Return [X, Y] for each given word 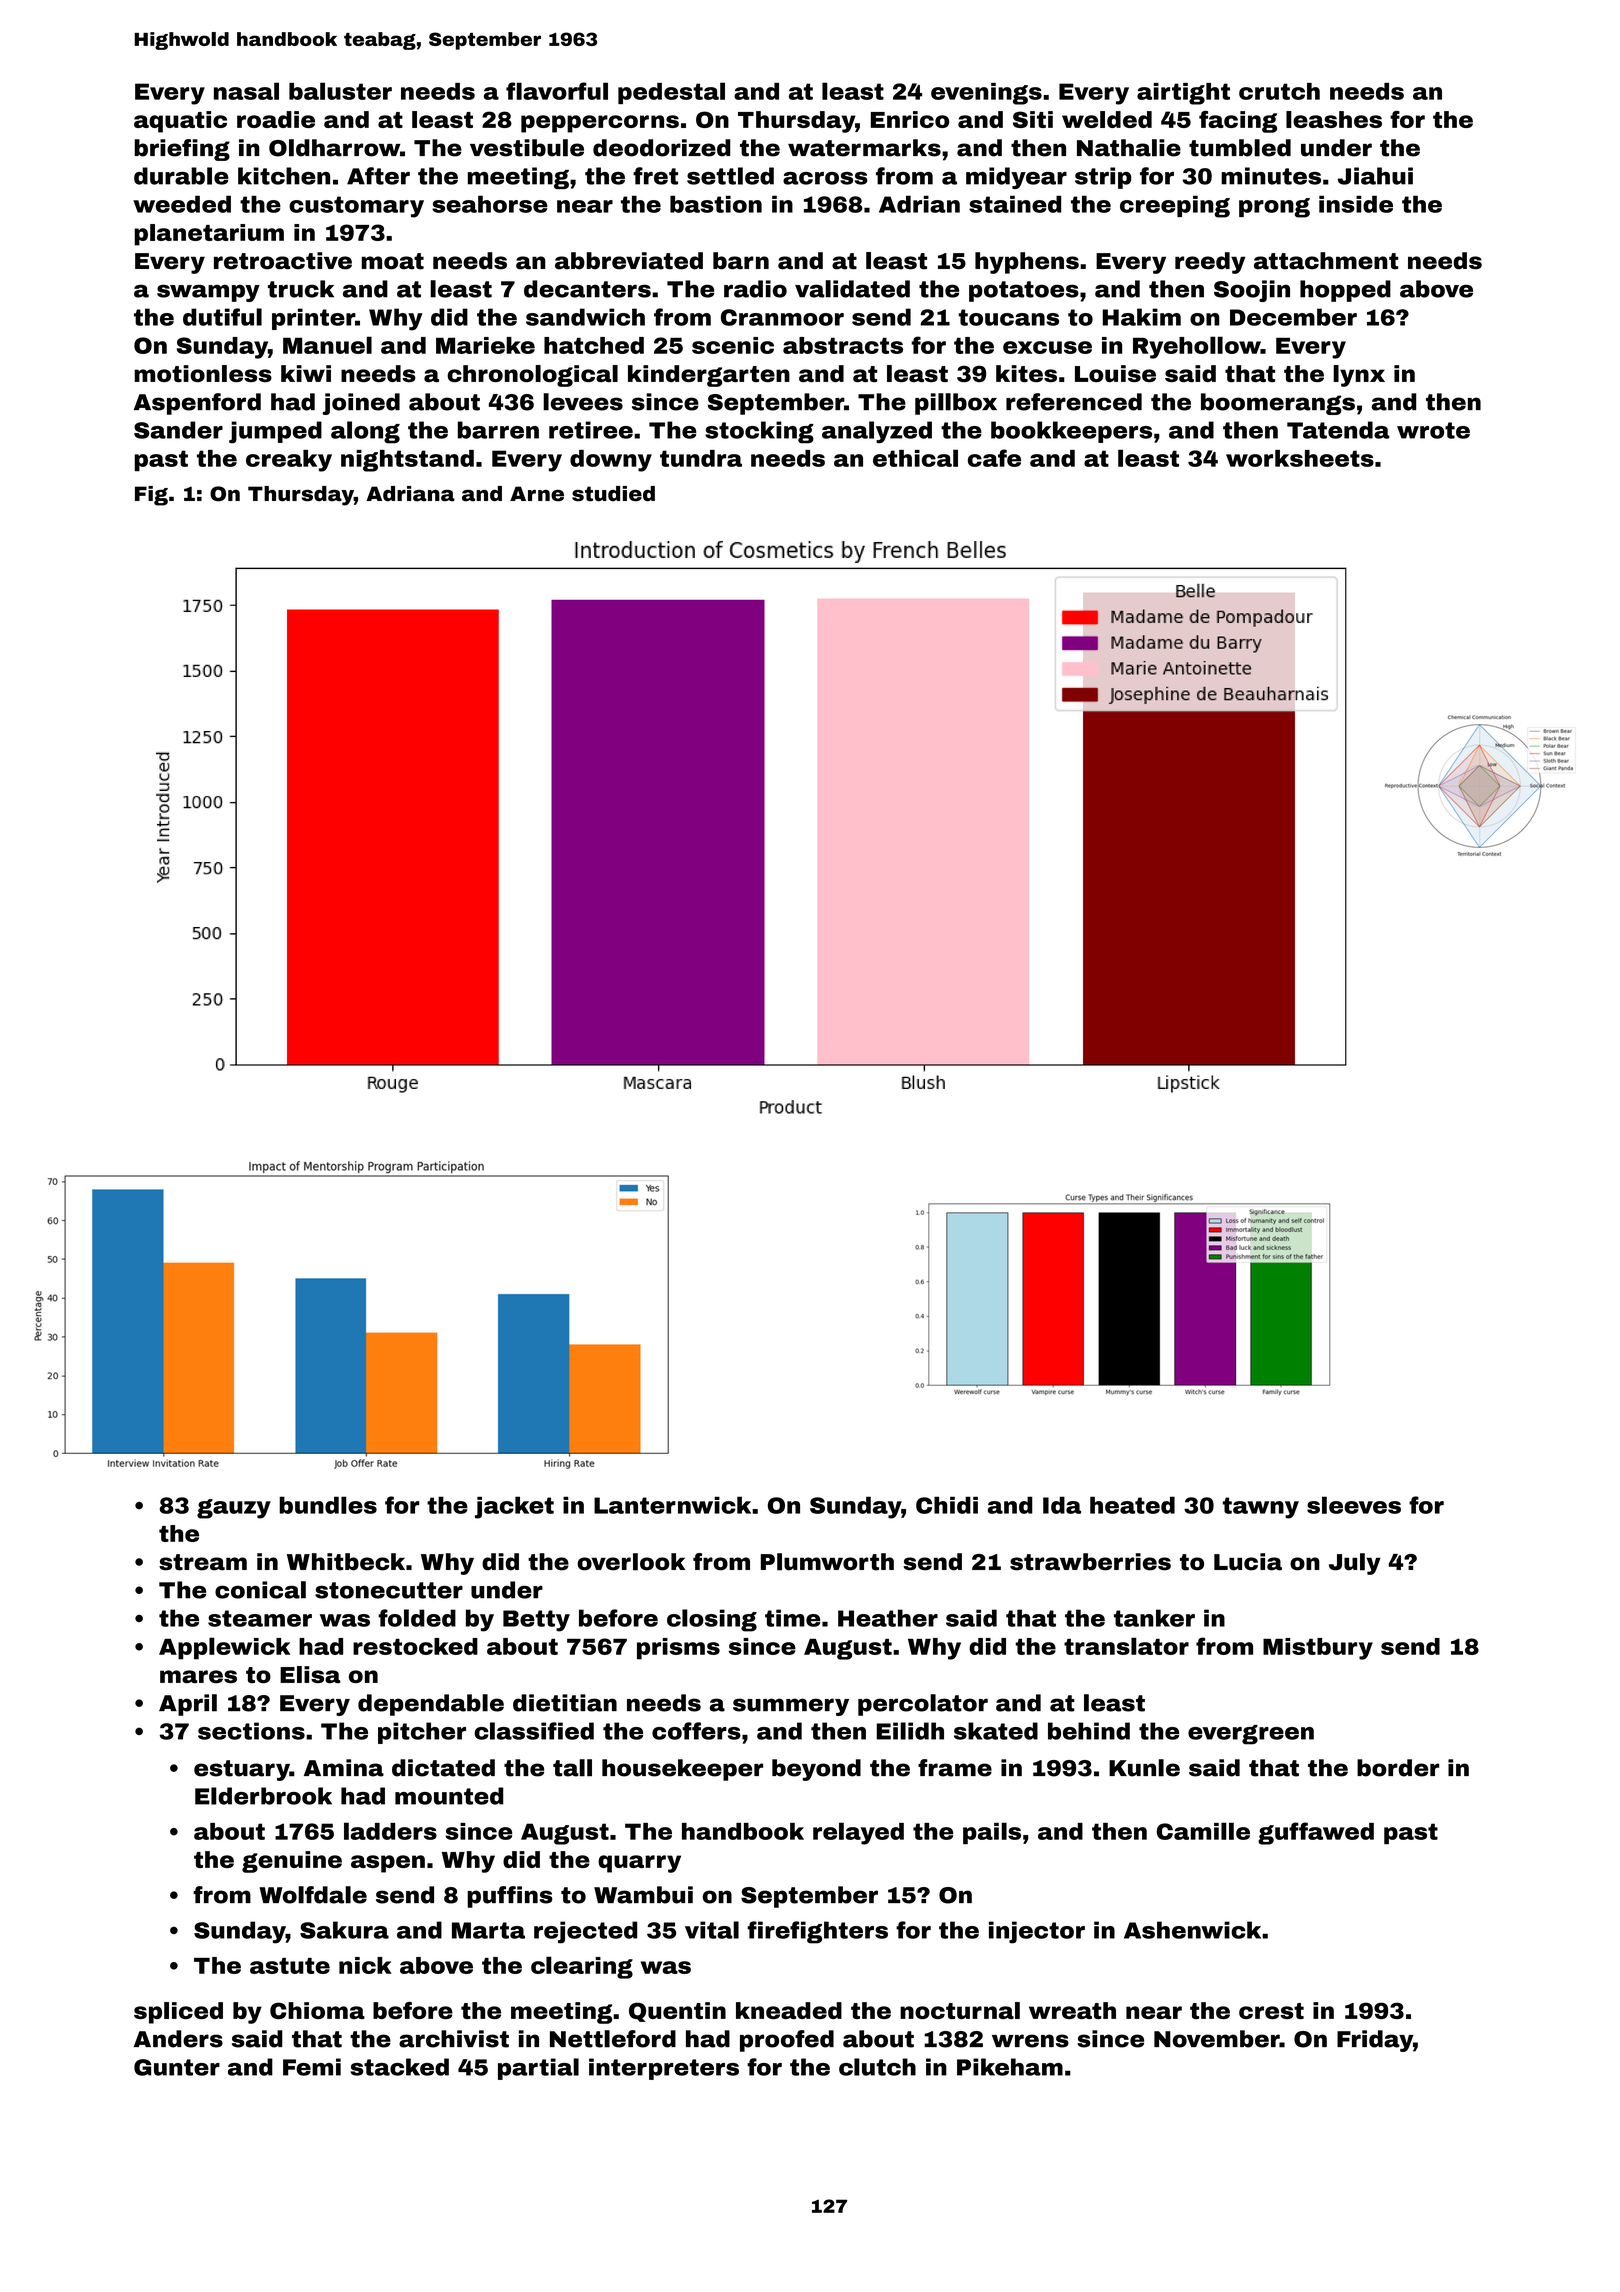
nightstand [407, 461]
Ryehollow [1197, 347]
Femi [312, 2067]
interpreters [664, 2069]
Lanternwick [672, 1505]
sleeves [1354, 1505]
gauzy [234, 1509]
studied [613, 494]
